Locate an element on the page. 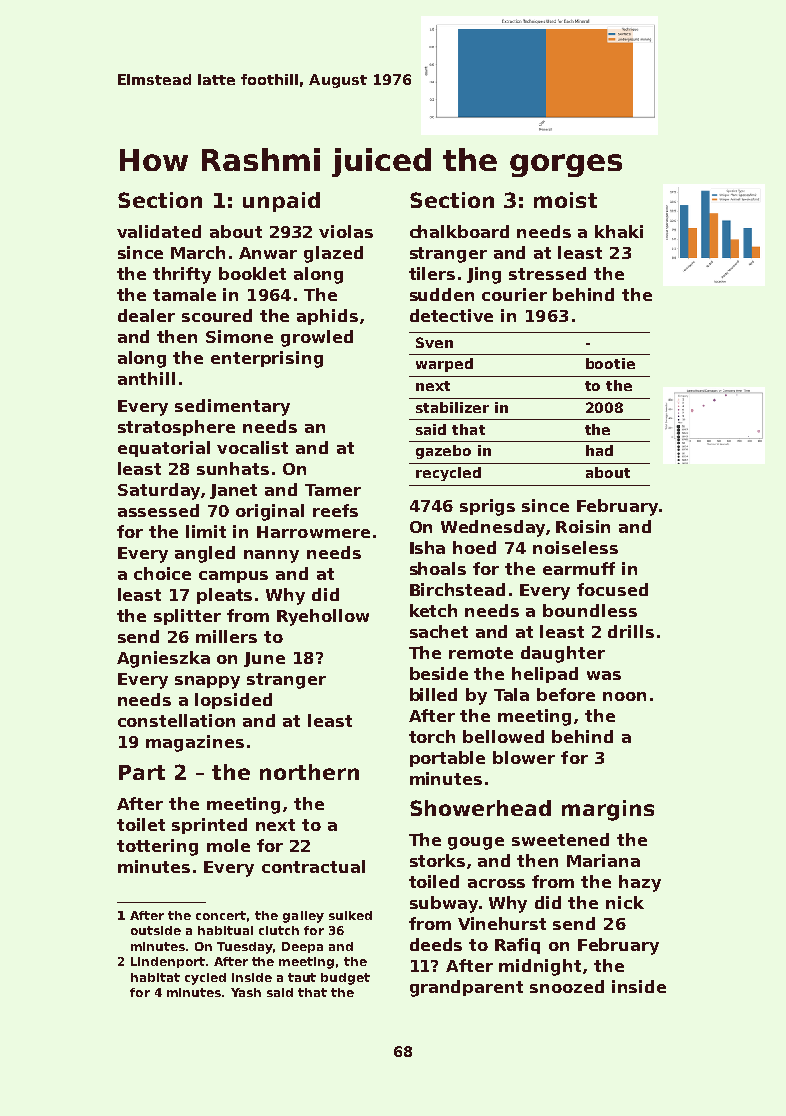 This page has height=1116, width=786. campus is located at coordinates (233, 577).
